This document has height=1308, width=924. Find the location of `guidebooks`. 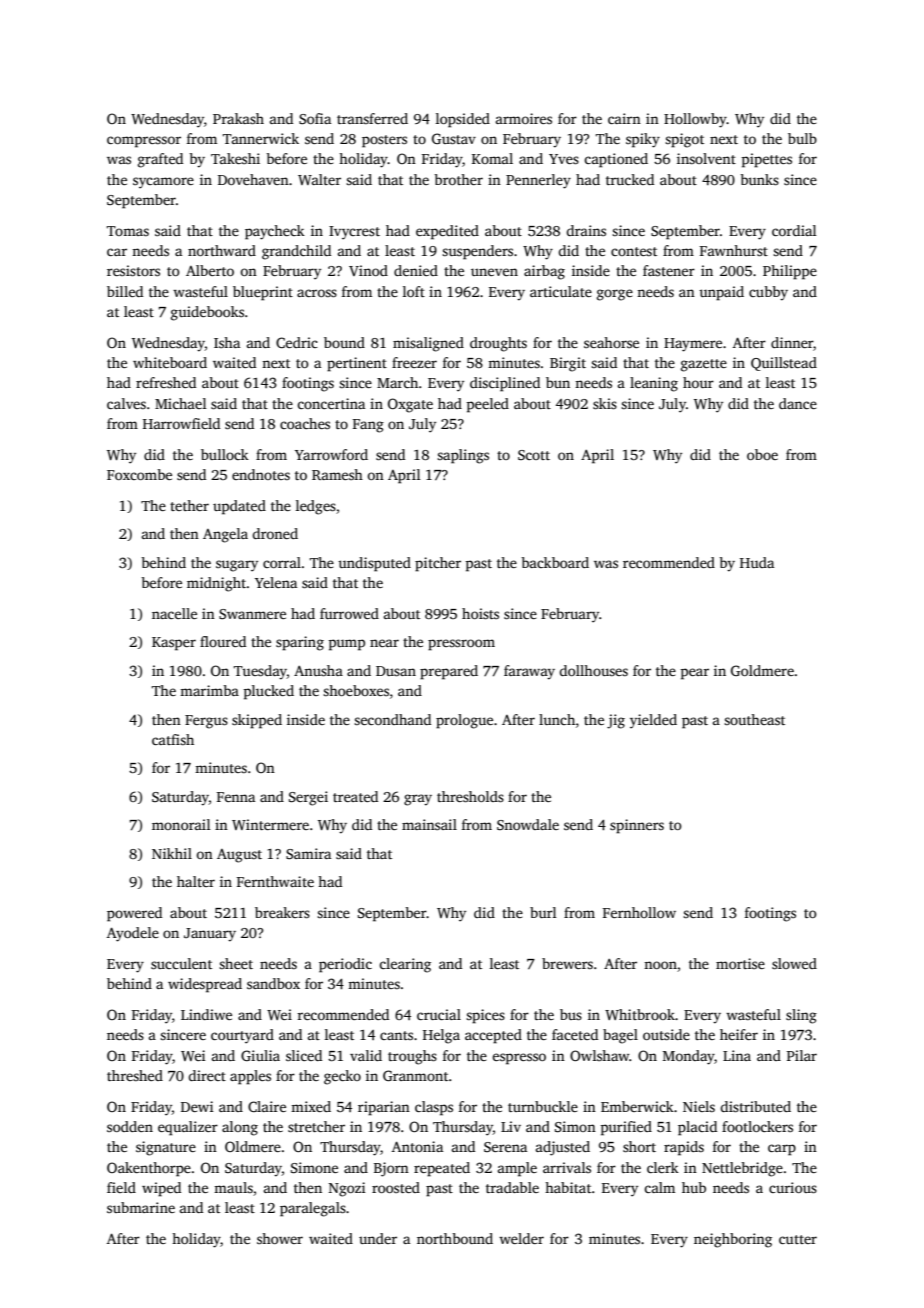

guidebooks is located at coordinates (207, 313).
